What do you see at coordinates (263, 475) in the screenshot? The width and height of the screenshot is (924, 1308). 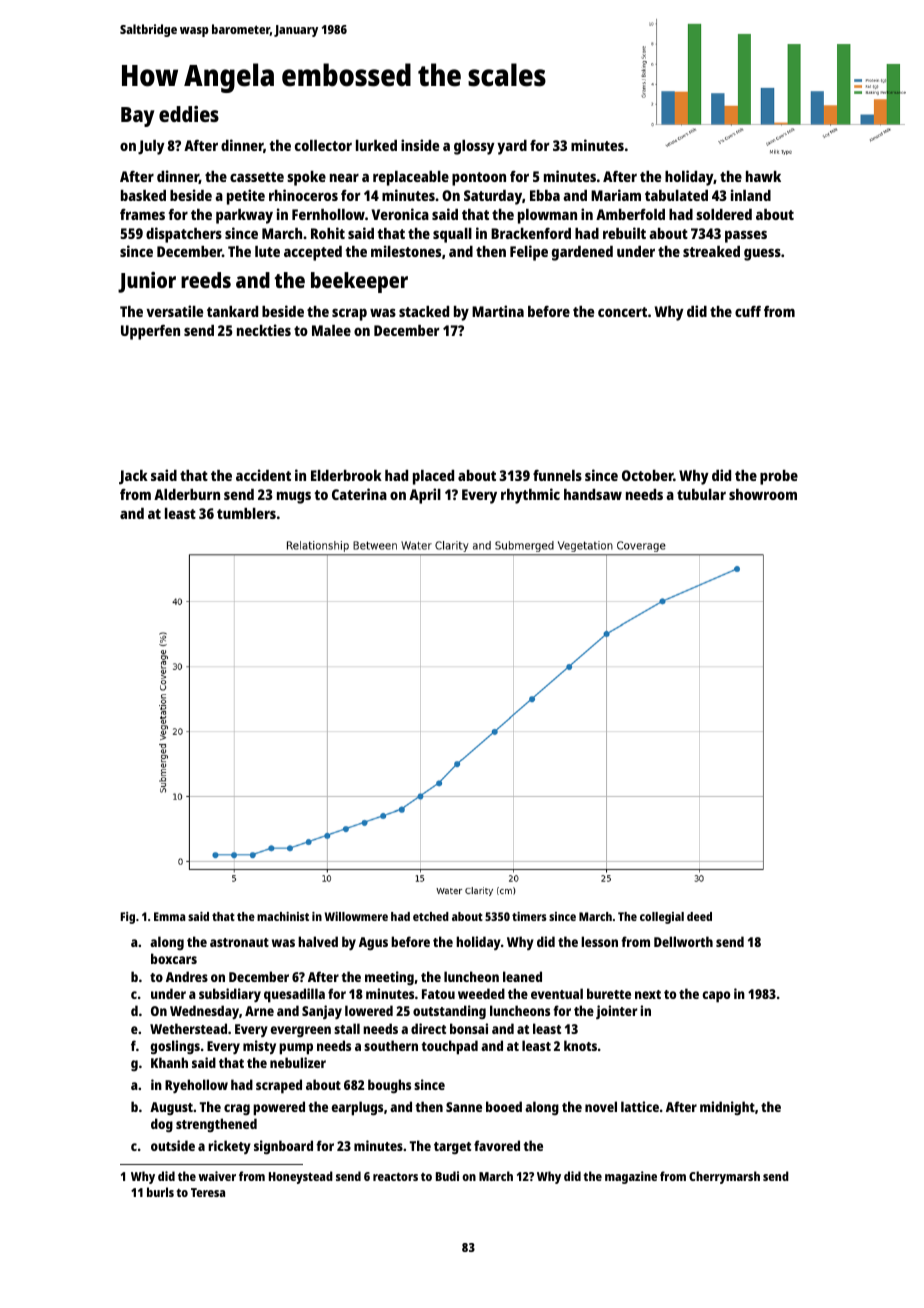 I see `accident` at bounding box center [263, 475].
